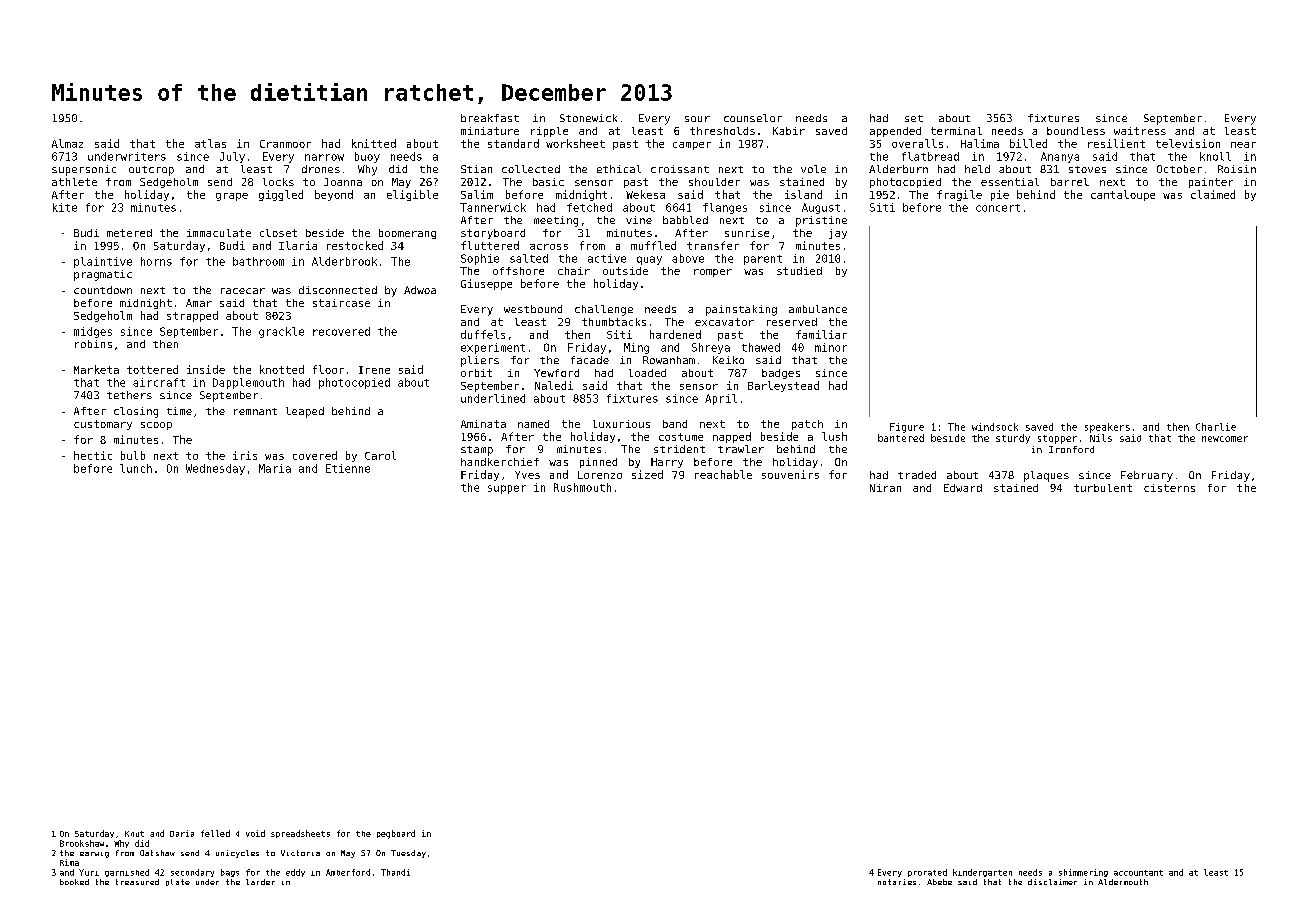  I want to click on waitress, so click(1140, 131).
